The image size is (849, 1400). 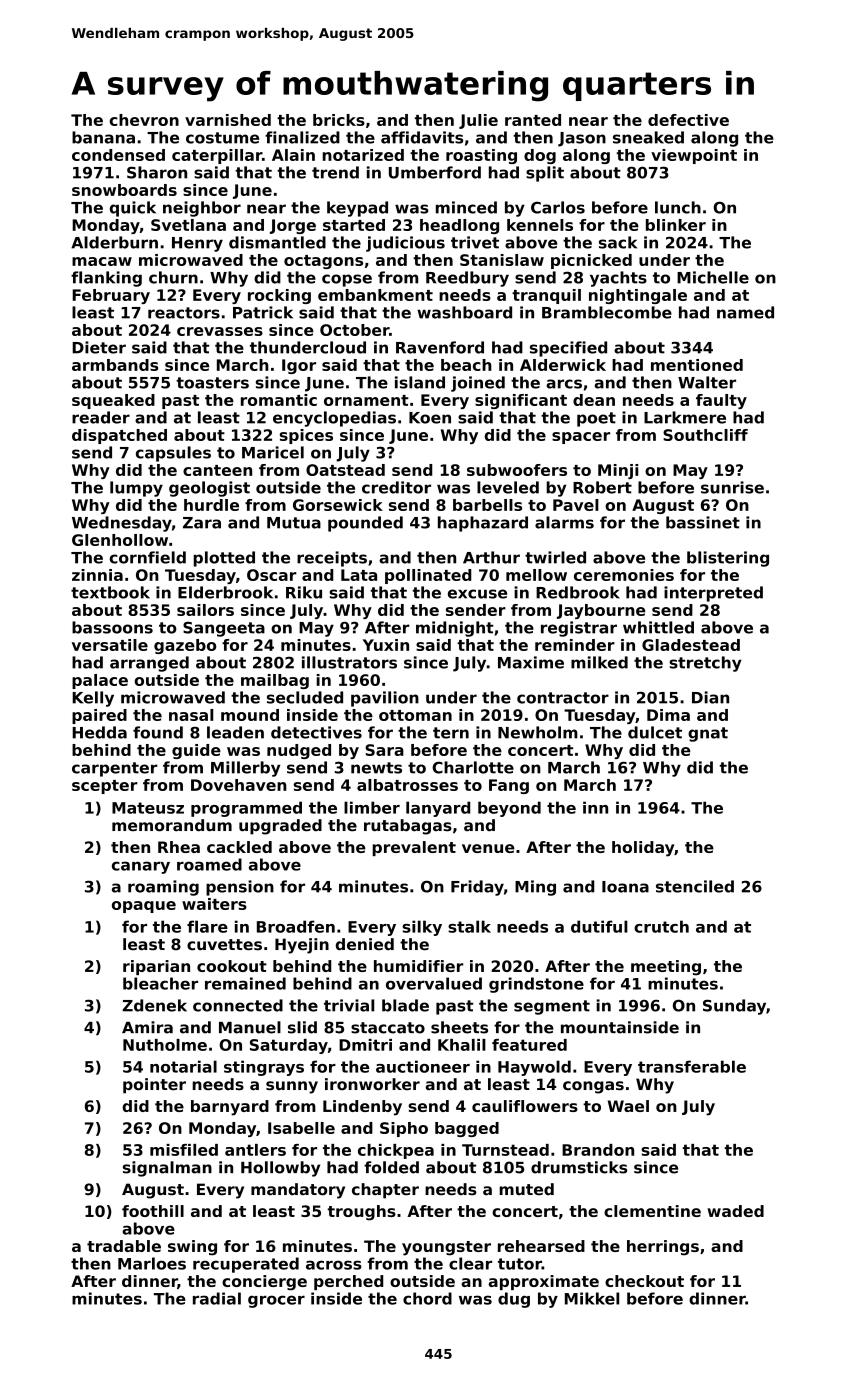 I want to click on featured, so click(x=529, y=1045).
